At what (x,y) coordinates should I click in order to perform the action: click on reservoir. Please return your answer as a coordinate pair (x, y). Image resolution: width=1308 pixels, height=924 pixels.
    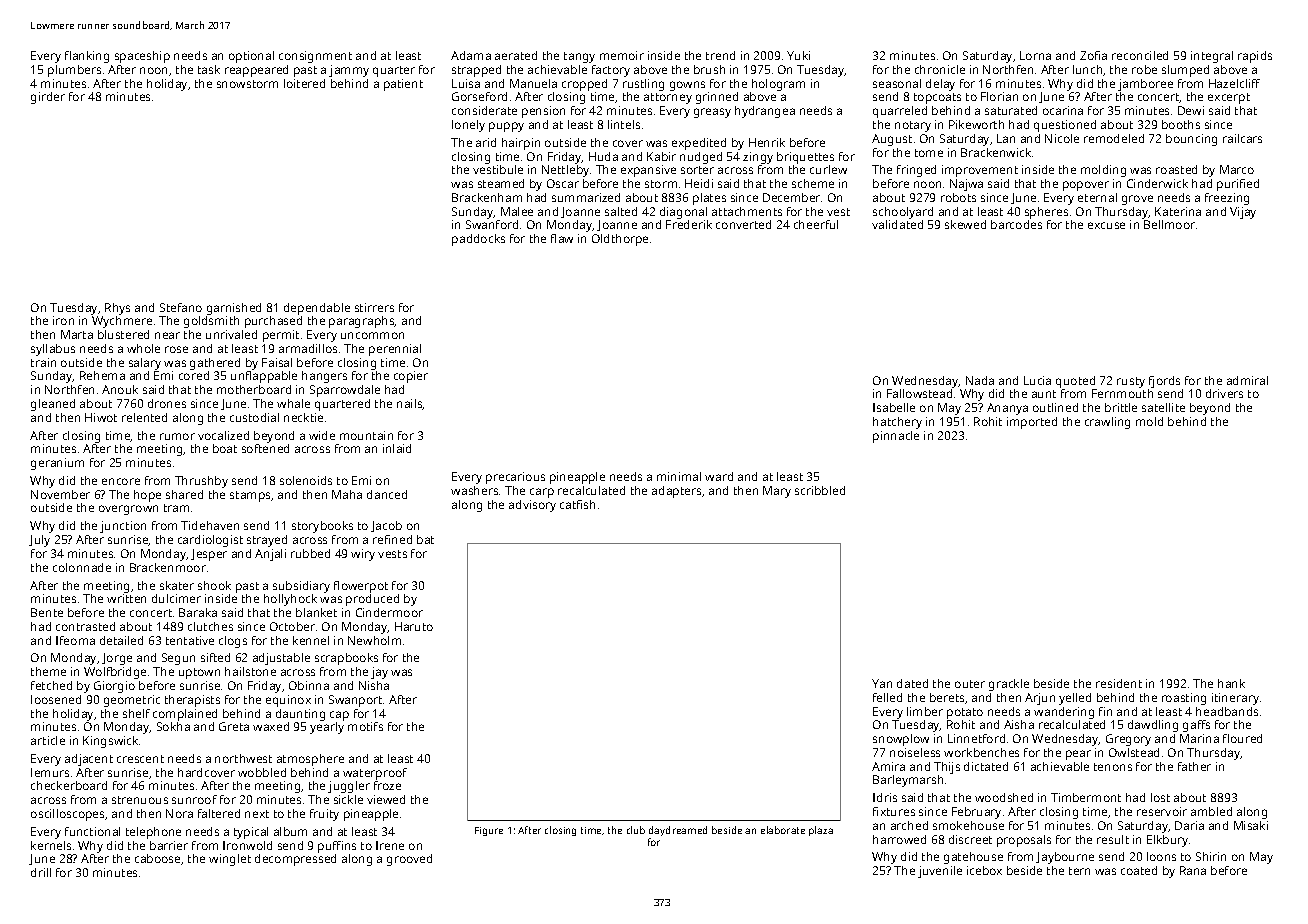
    Looking at the image, I should click on (1162, 811).
